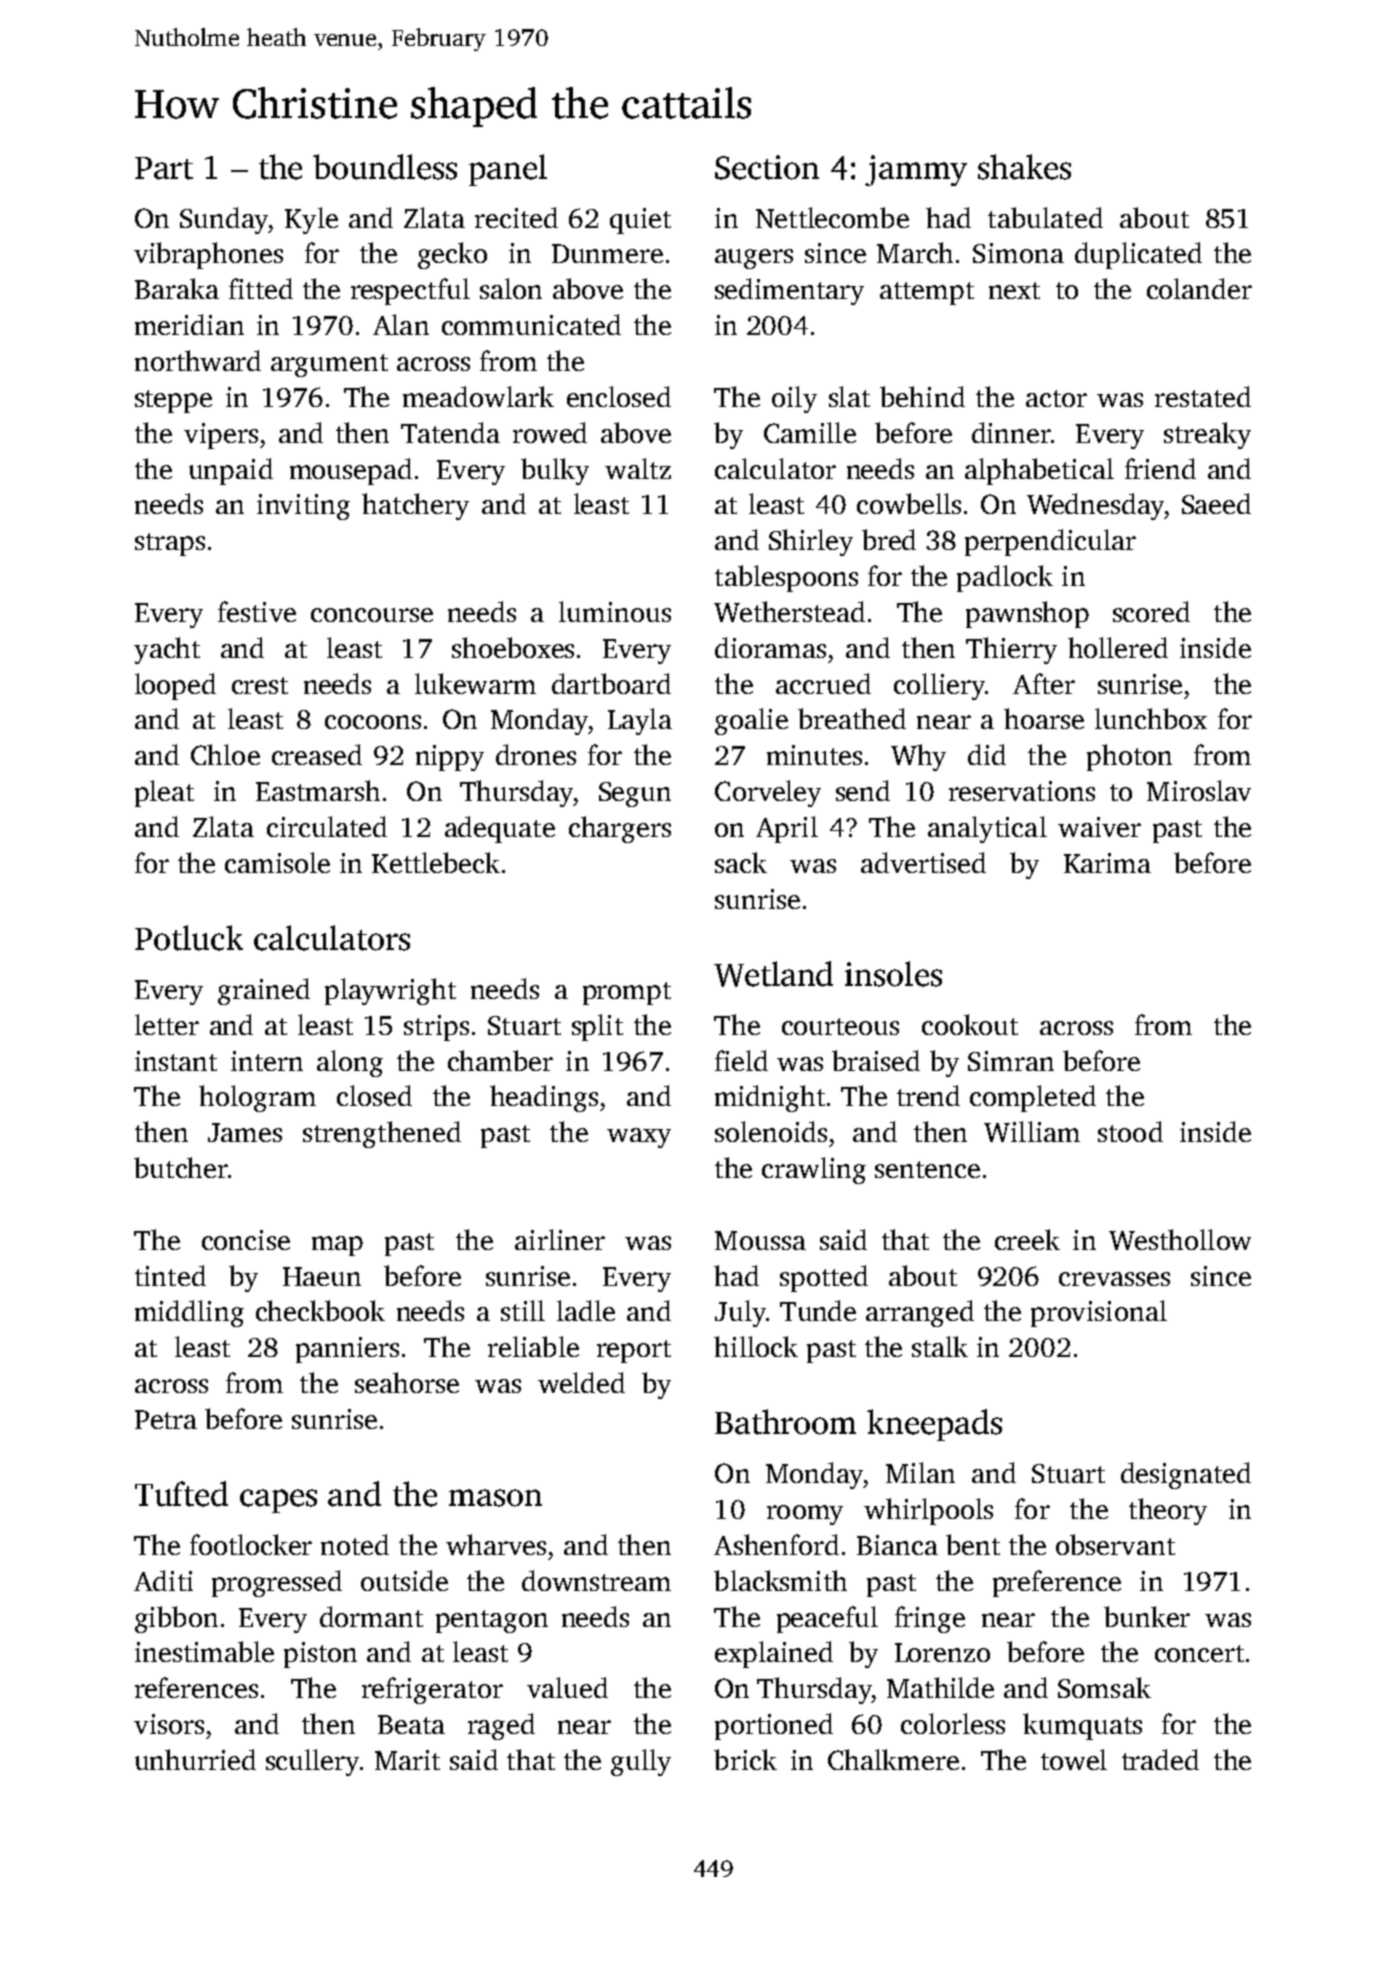 This screenshot has height=1969, width=1386. Describe the element at coordinates (581, 1382) in the screenshot. I see `welded` at that location.
